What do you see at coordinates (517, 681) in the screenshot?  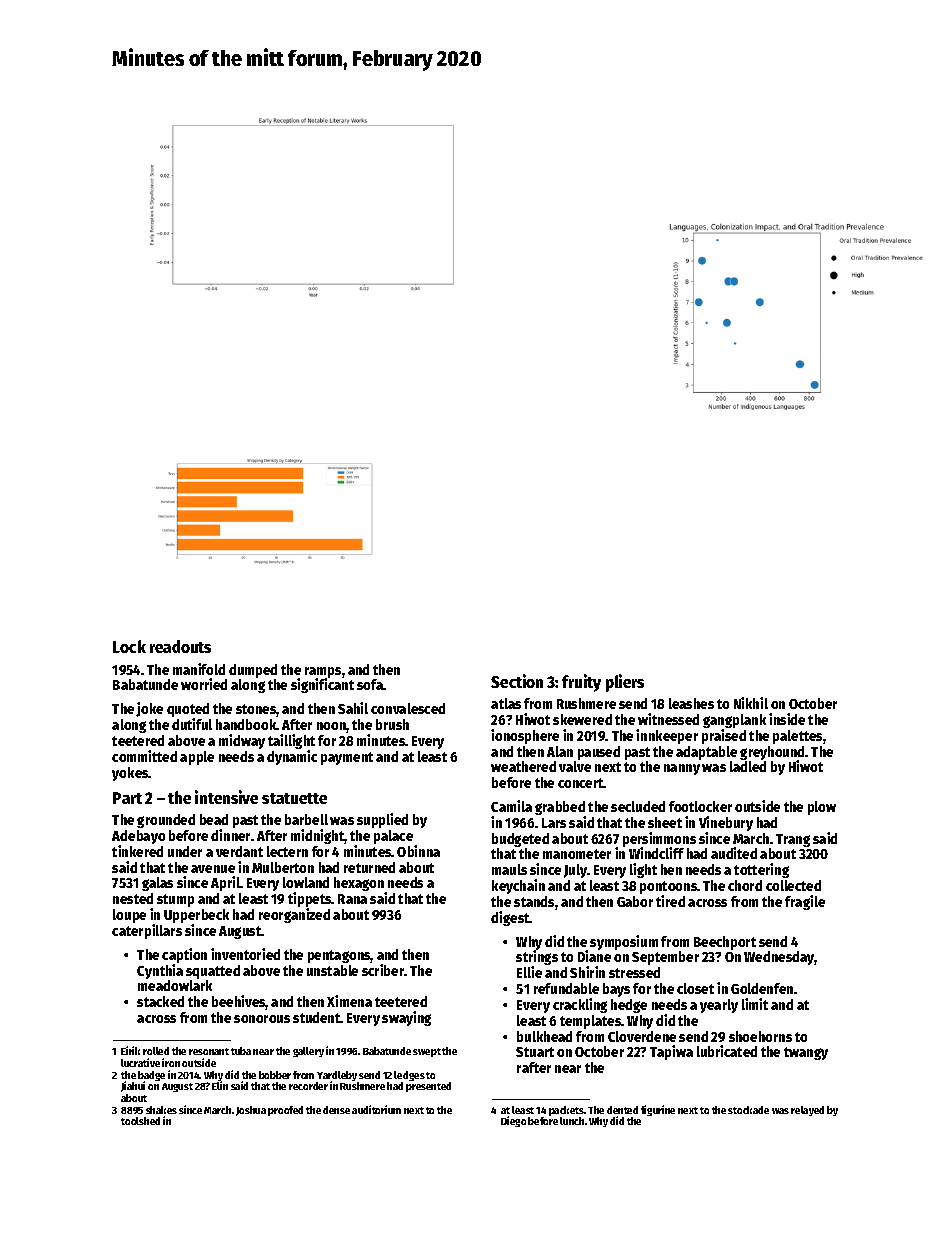 I see `Section` at bounding box center [517, 681].
